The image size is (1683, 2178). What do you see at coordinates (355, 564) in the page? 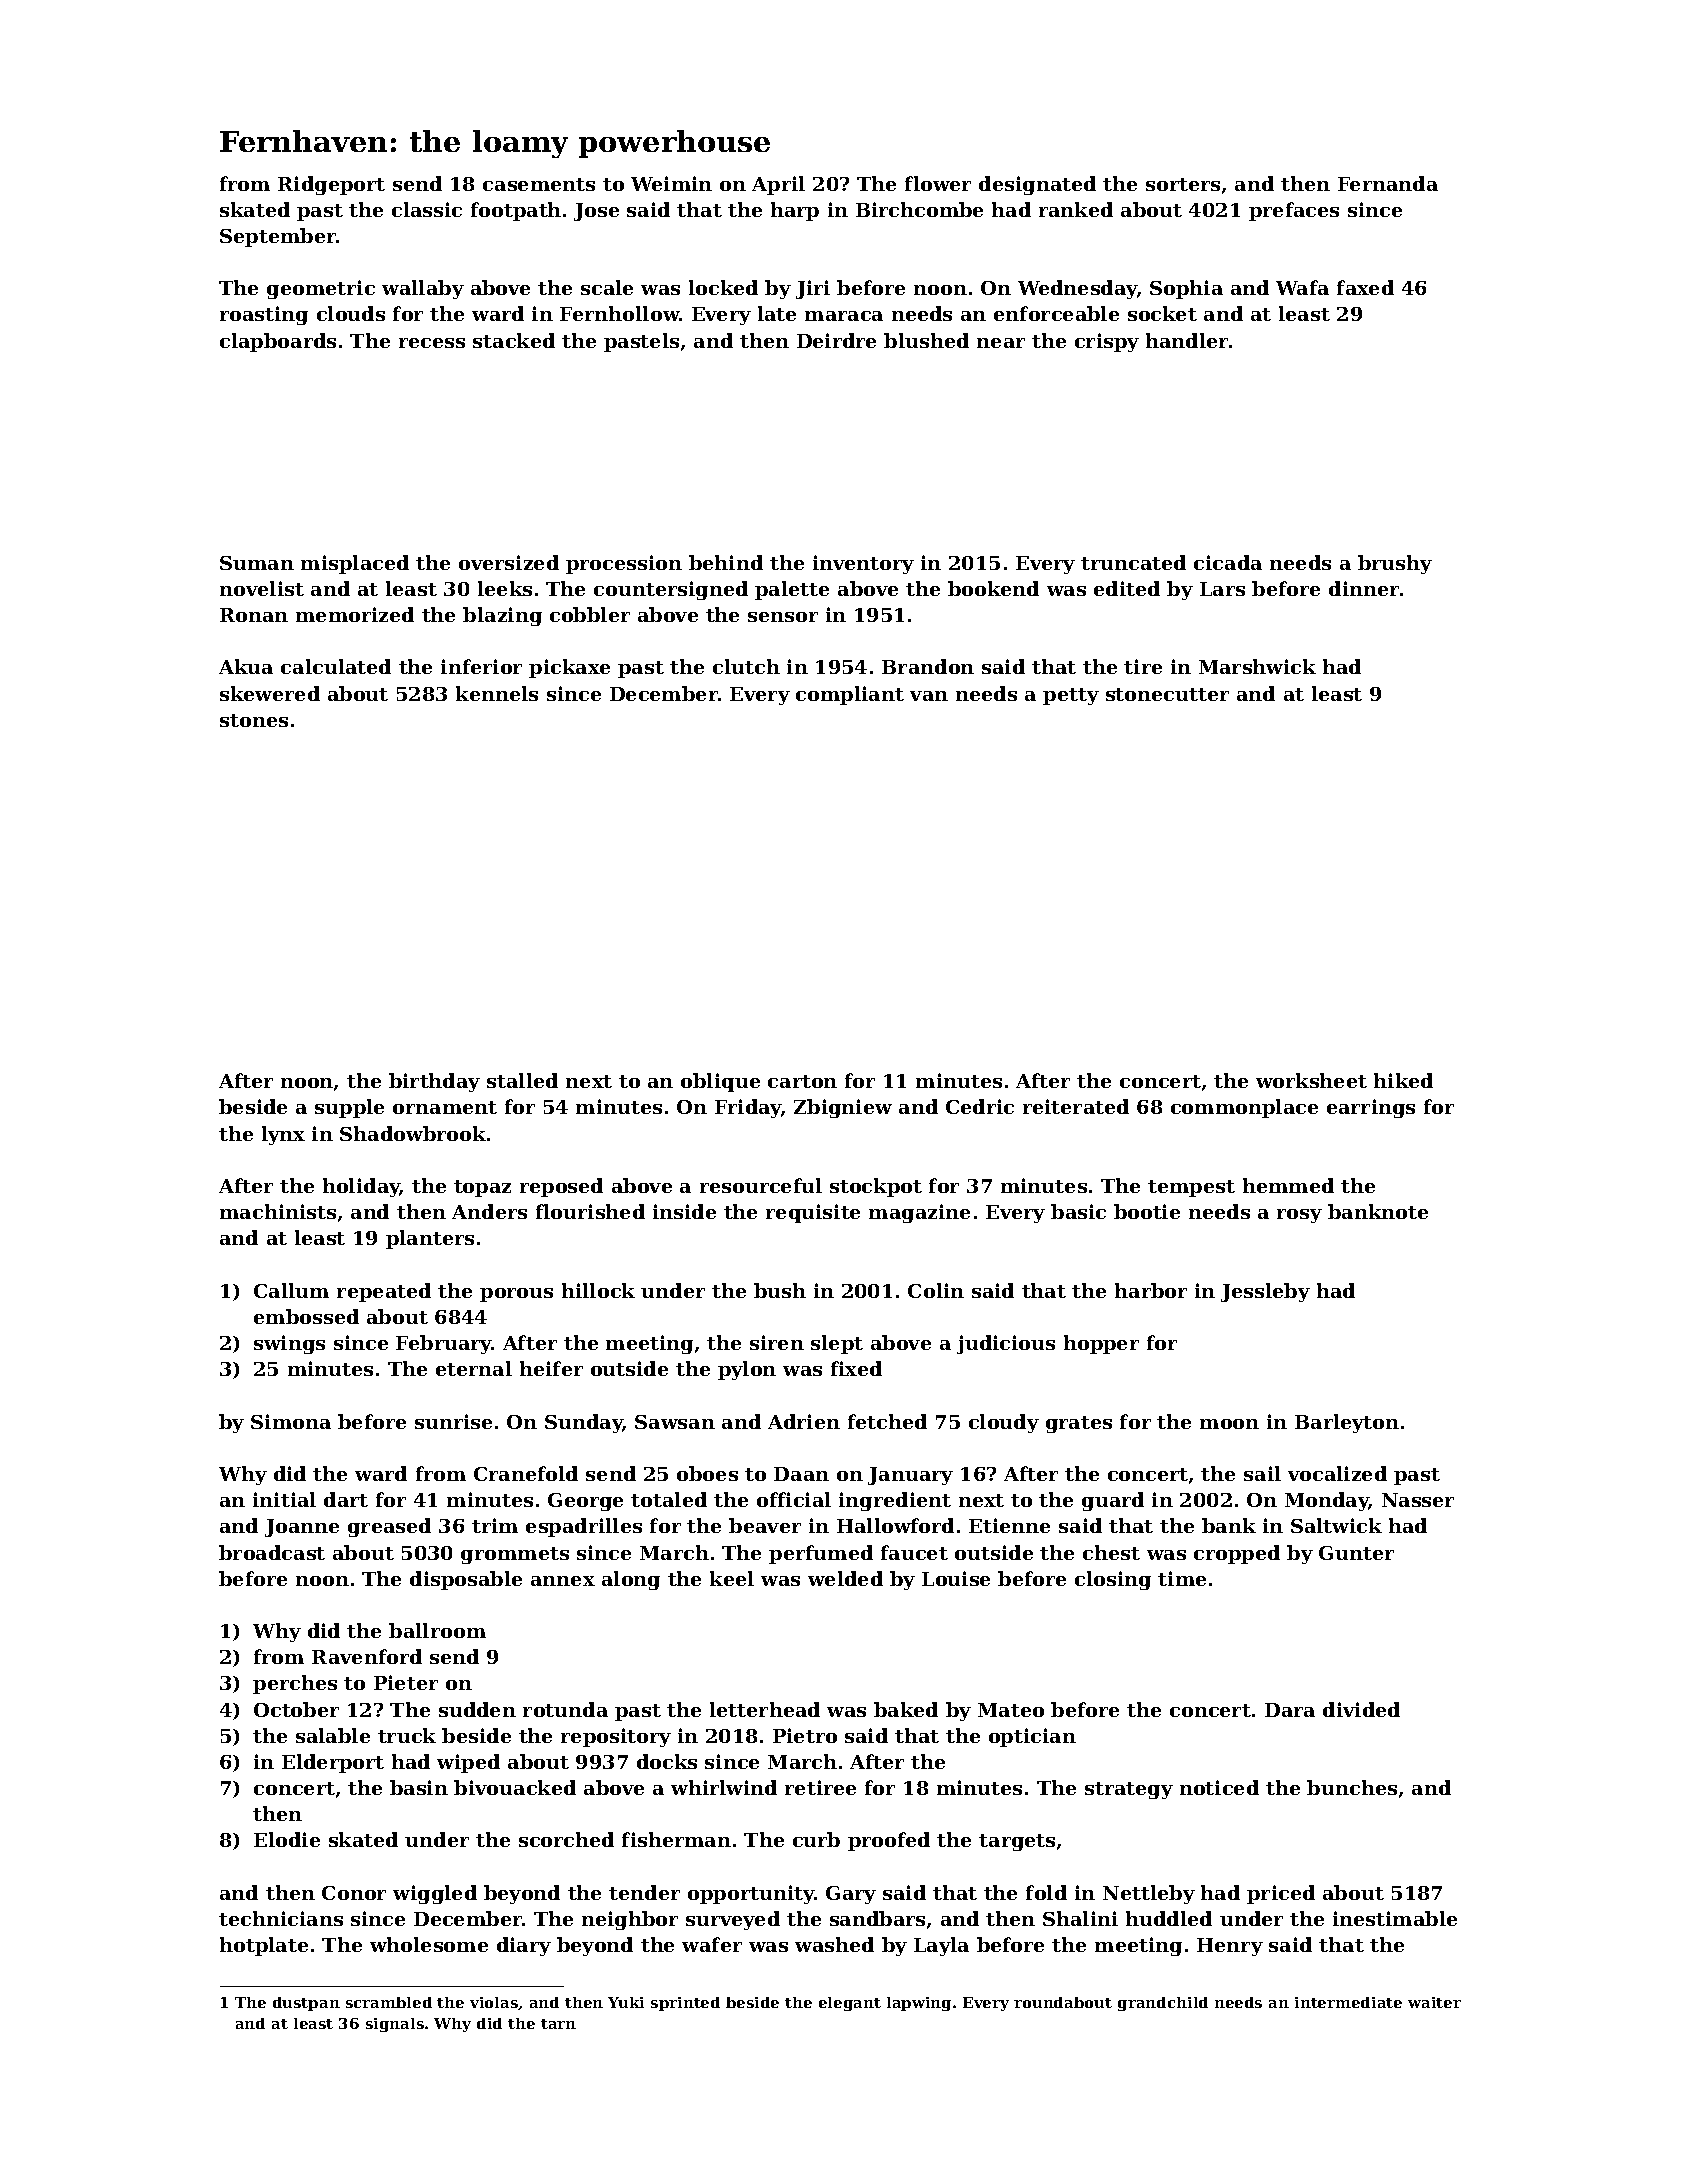
I see `misplaced` at bounding box center [355, 564].
